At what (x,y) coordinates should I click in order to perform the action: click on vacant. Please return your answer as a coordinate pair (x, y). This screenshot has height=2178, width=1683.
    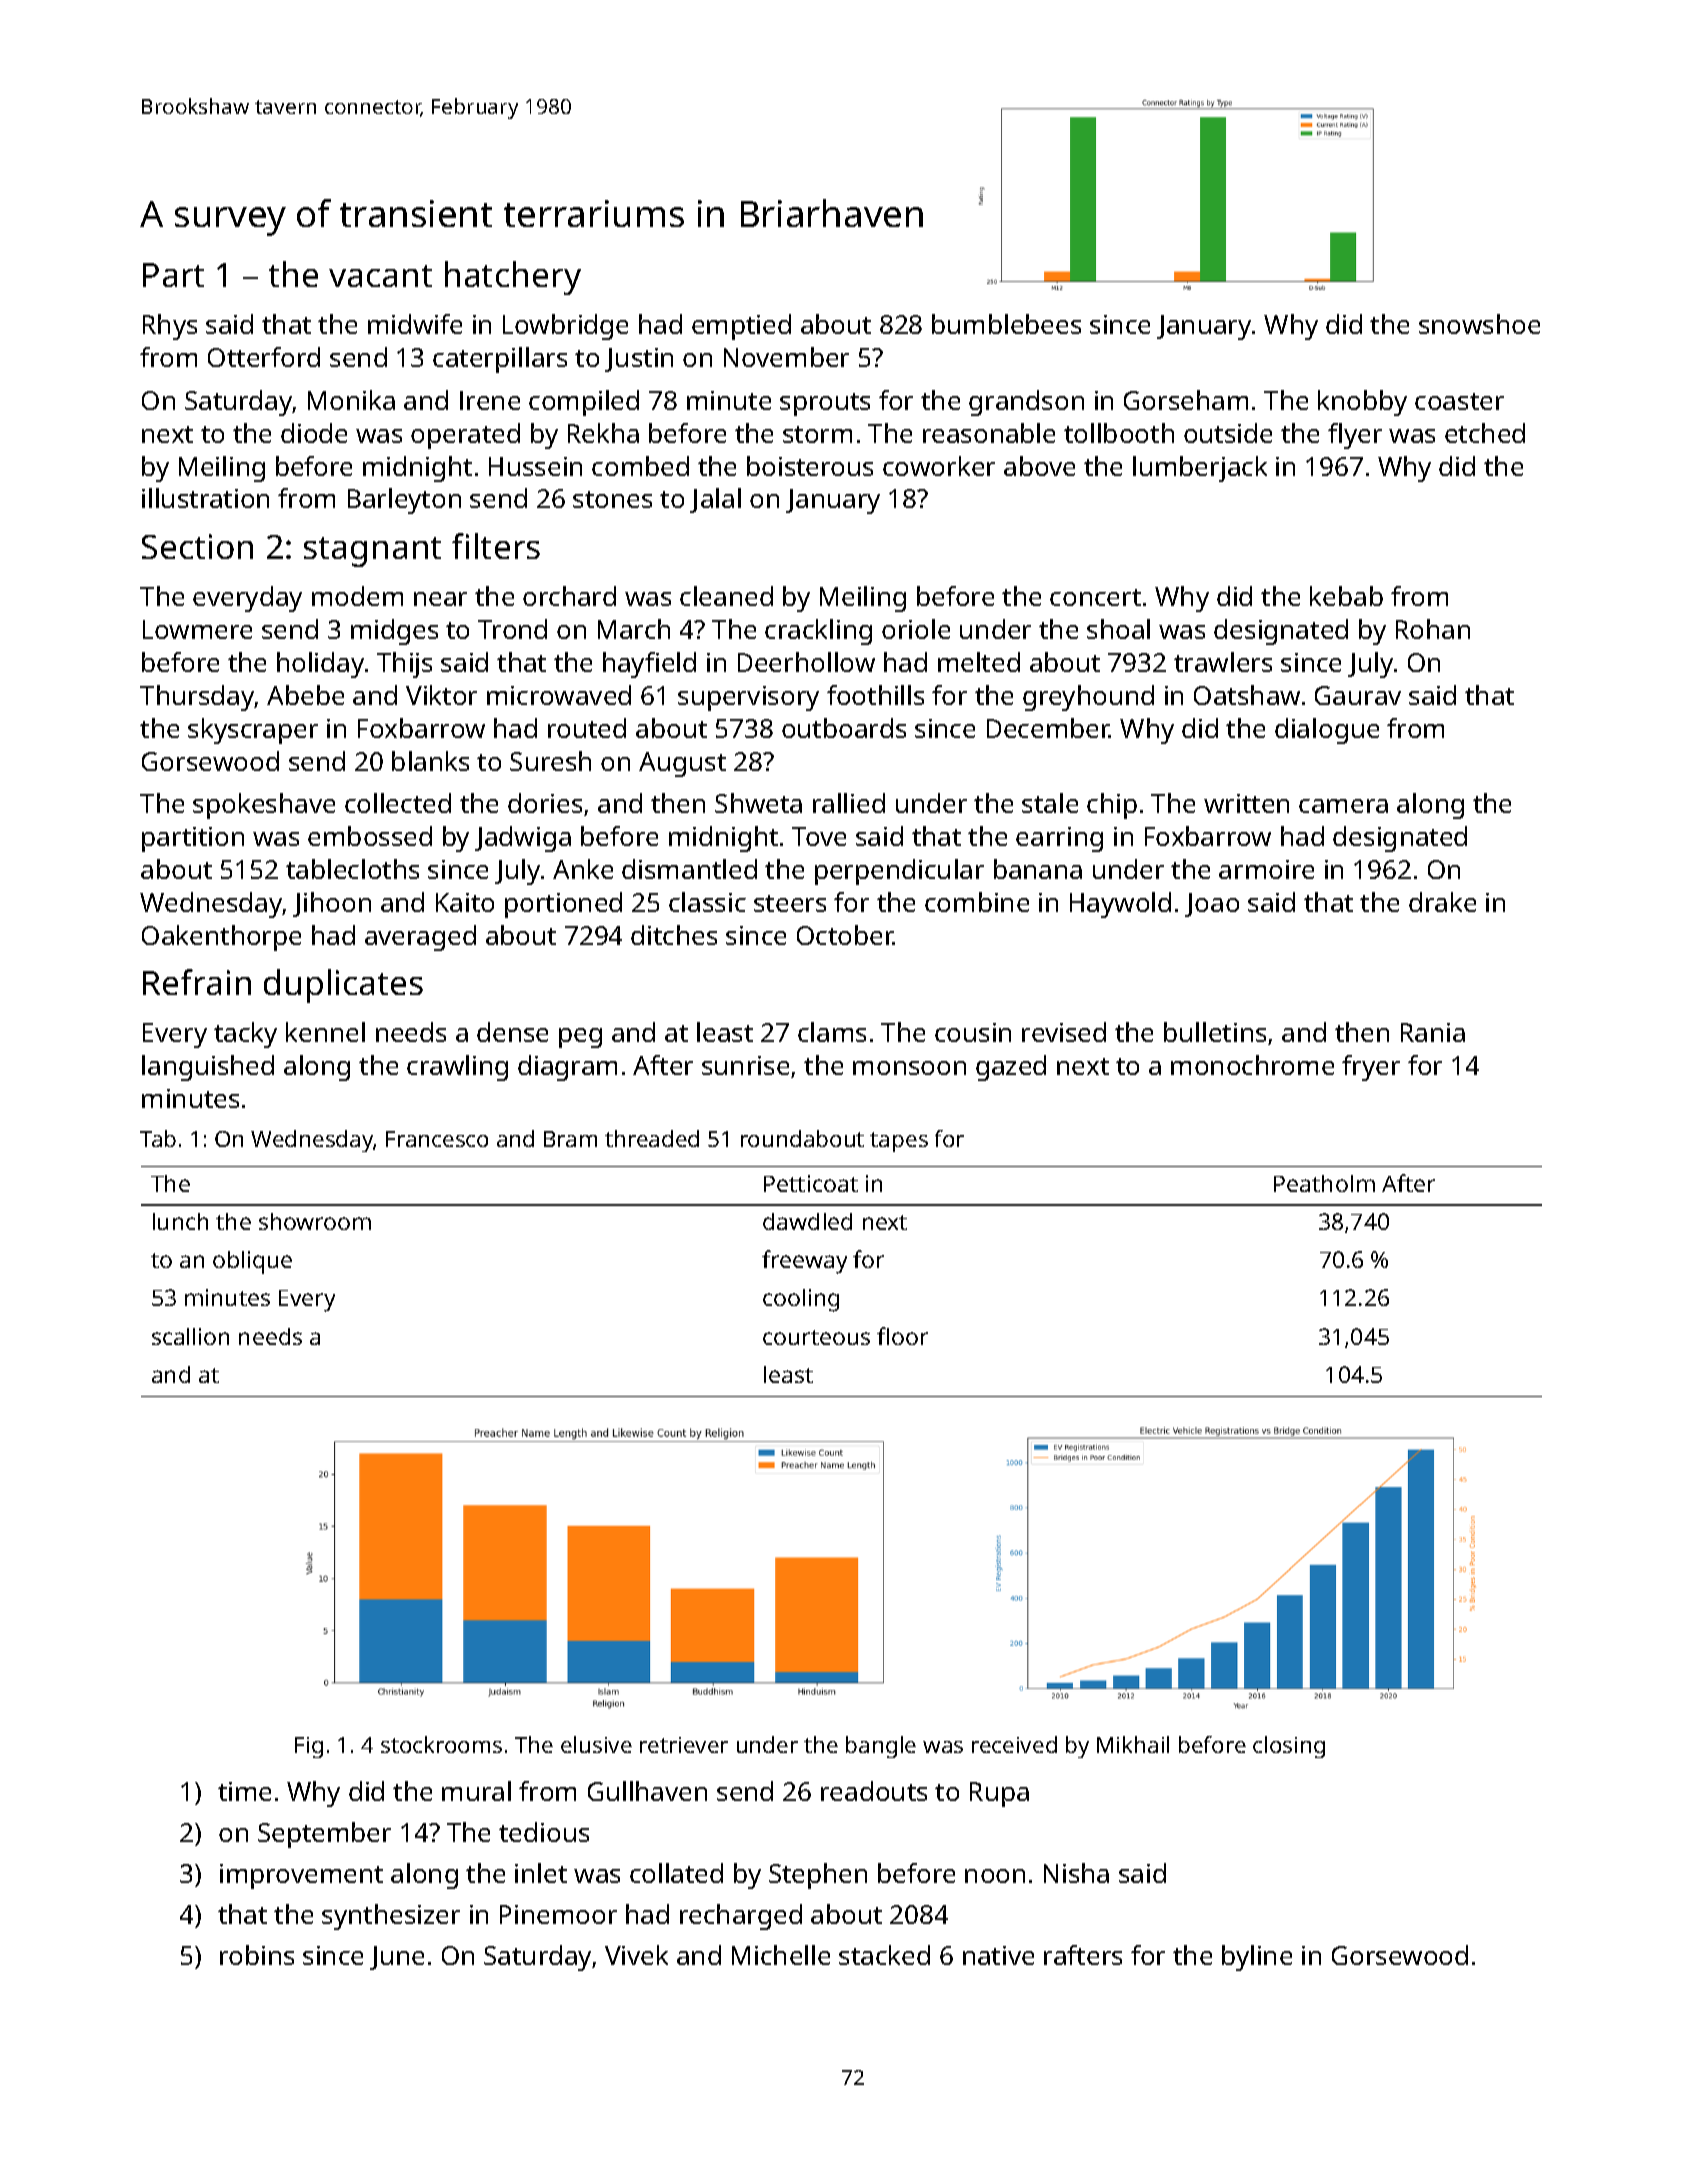
    Looking at the image, I should click on (380, 276).
